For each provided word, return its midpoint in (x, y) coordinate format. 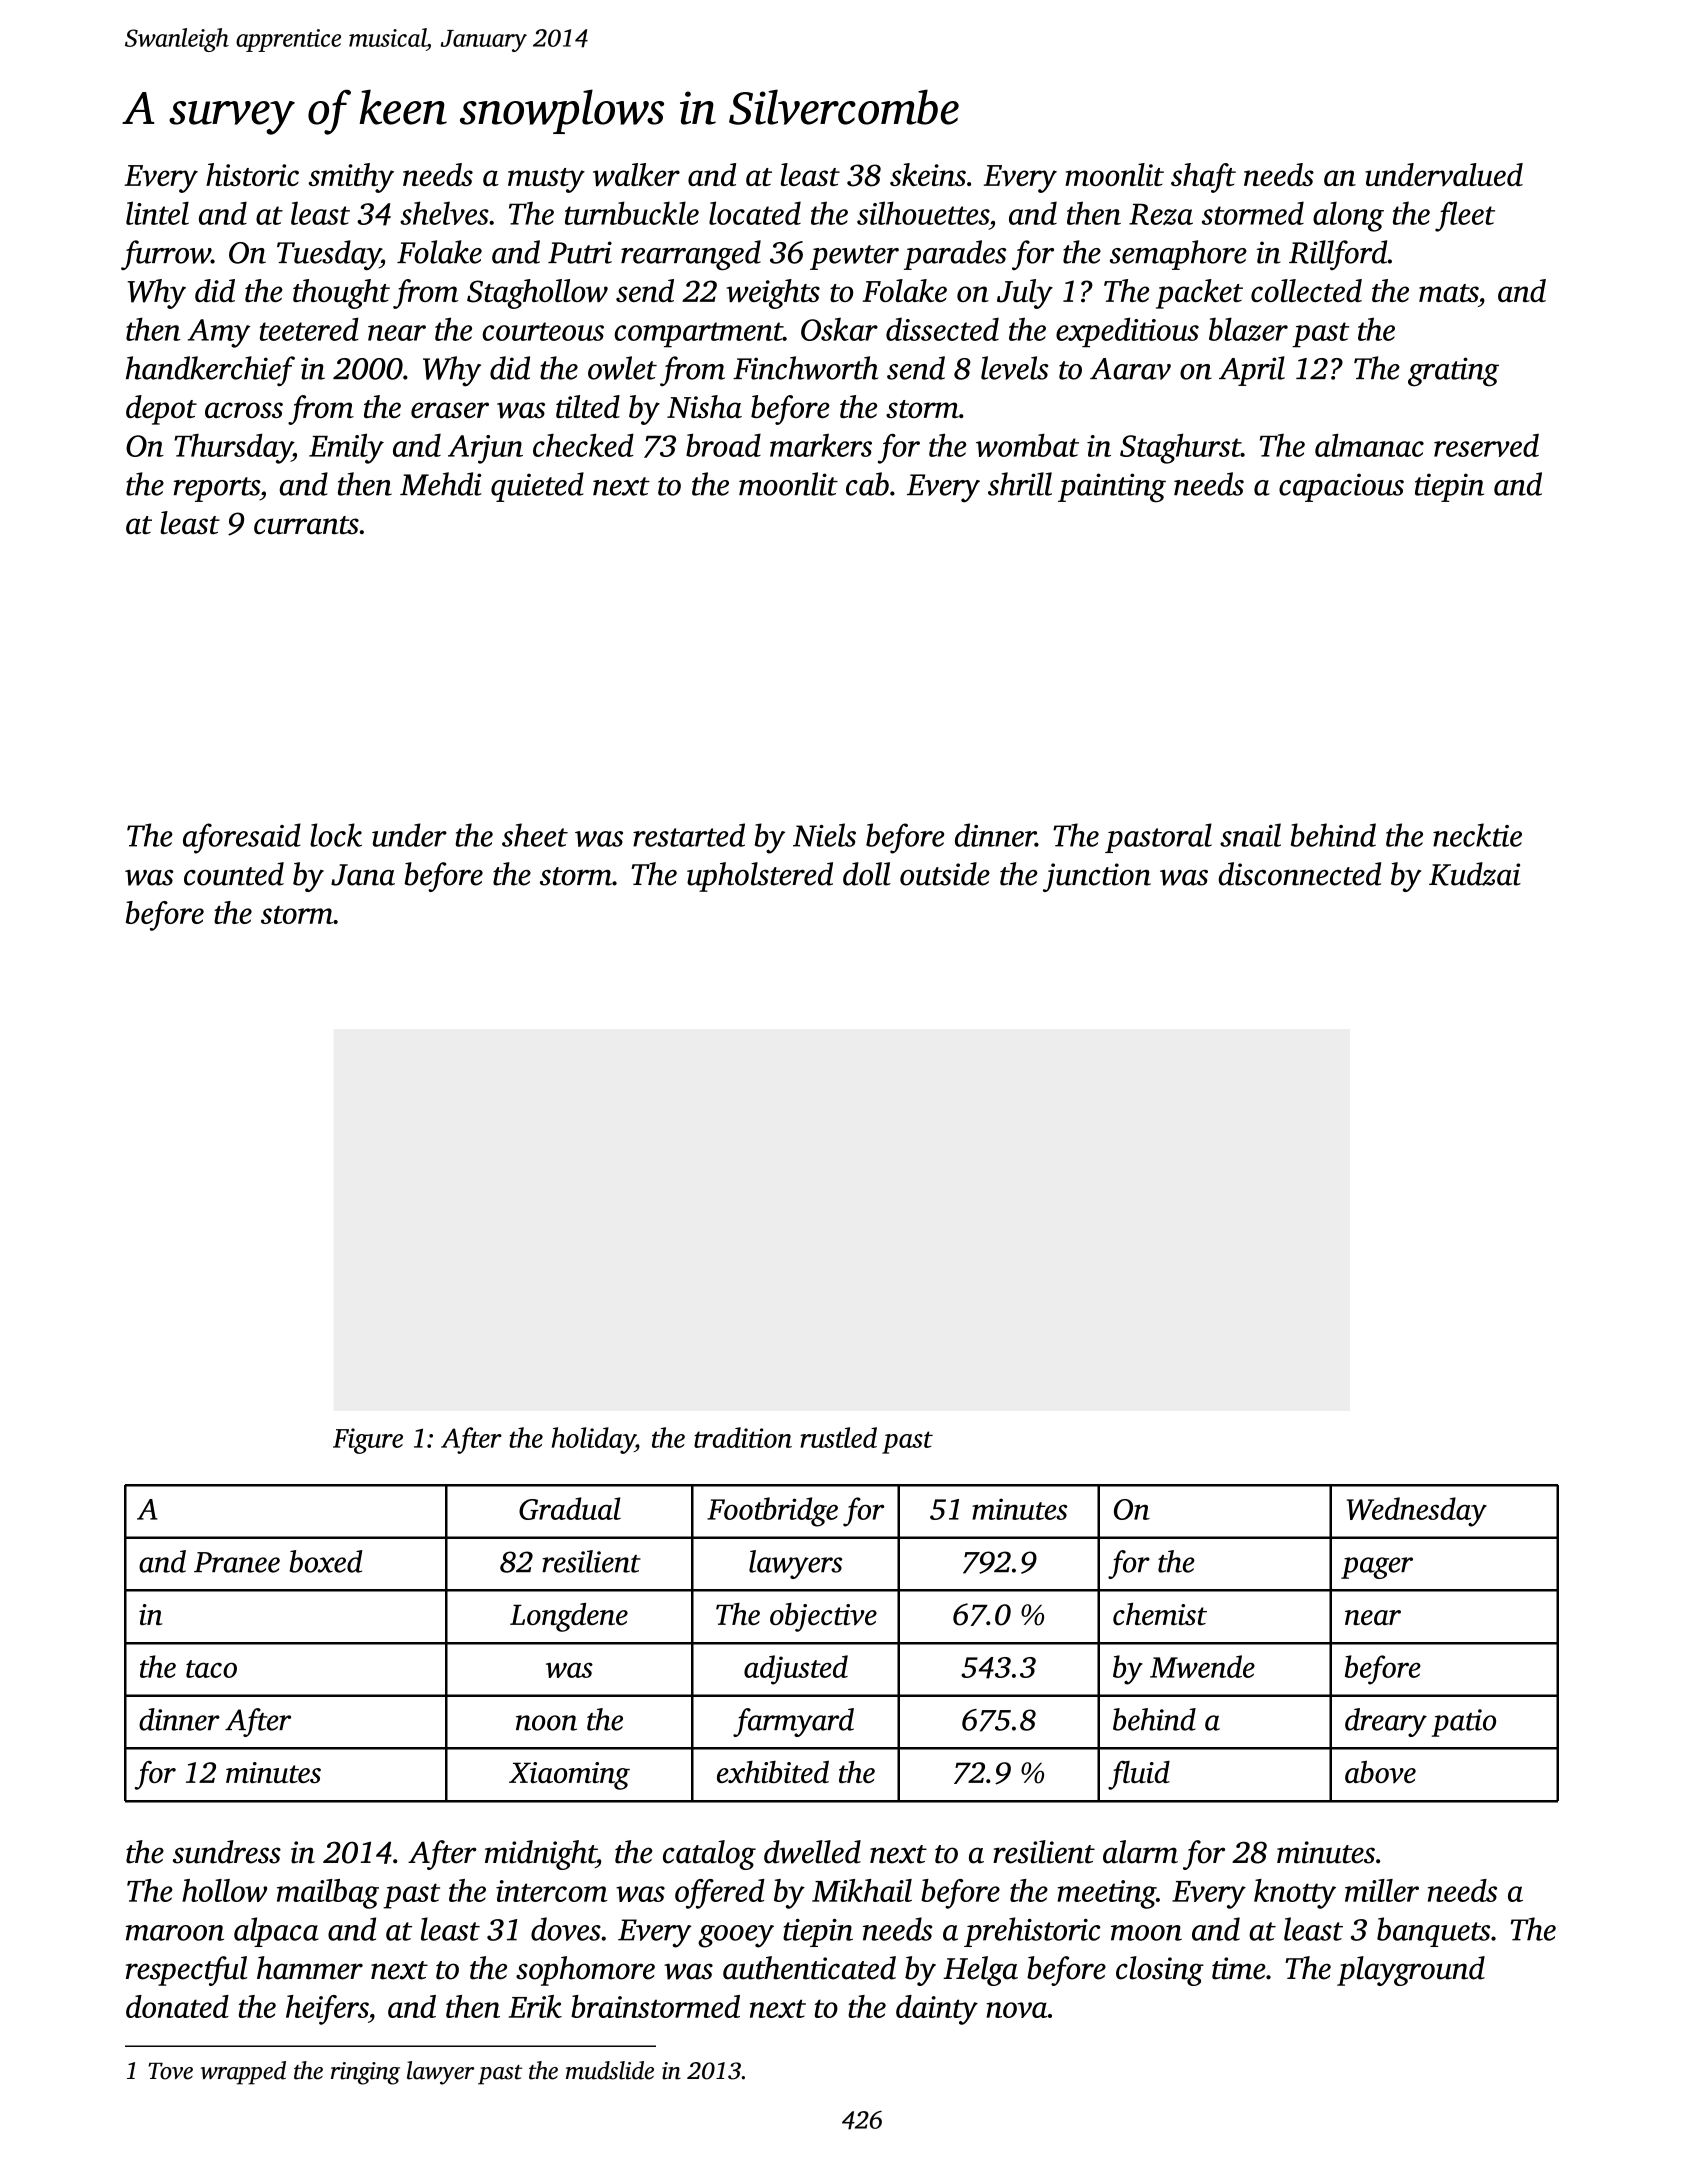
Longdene (569, 1617)
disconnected (1299, 874)
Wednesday (1417, 1512)
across (244, 410)
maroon (175, 1933)
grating (1453, 372)
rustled (838, 1437)
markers (821, 445)
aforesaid (242, 838)
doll (867, 874)
